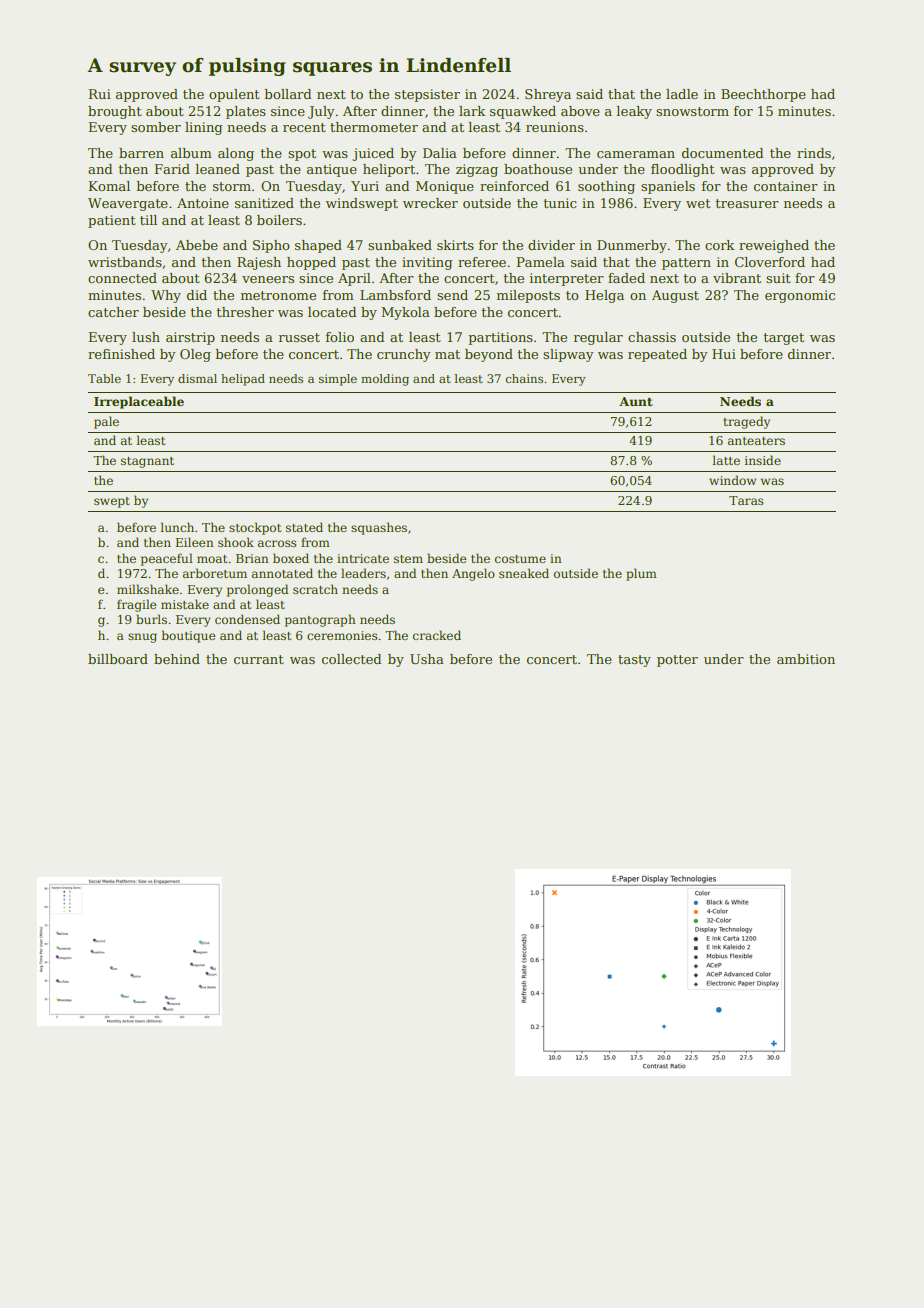 The image size is (924, 1308). What do you see at coordinates (177, 527) in the screenshot?
I see `lunch` at bounding box center [177, 527].
